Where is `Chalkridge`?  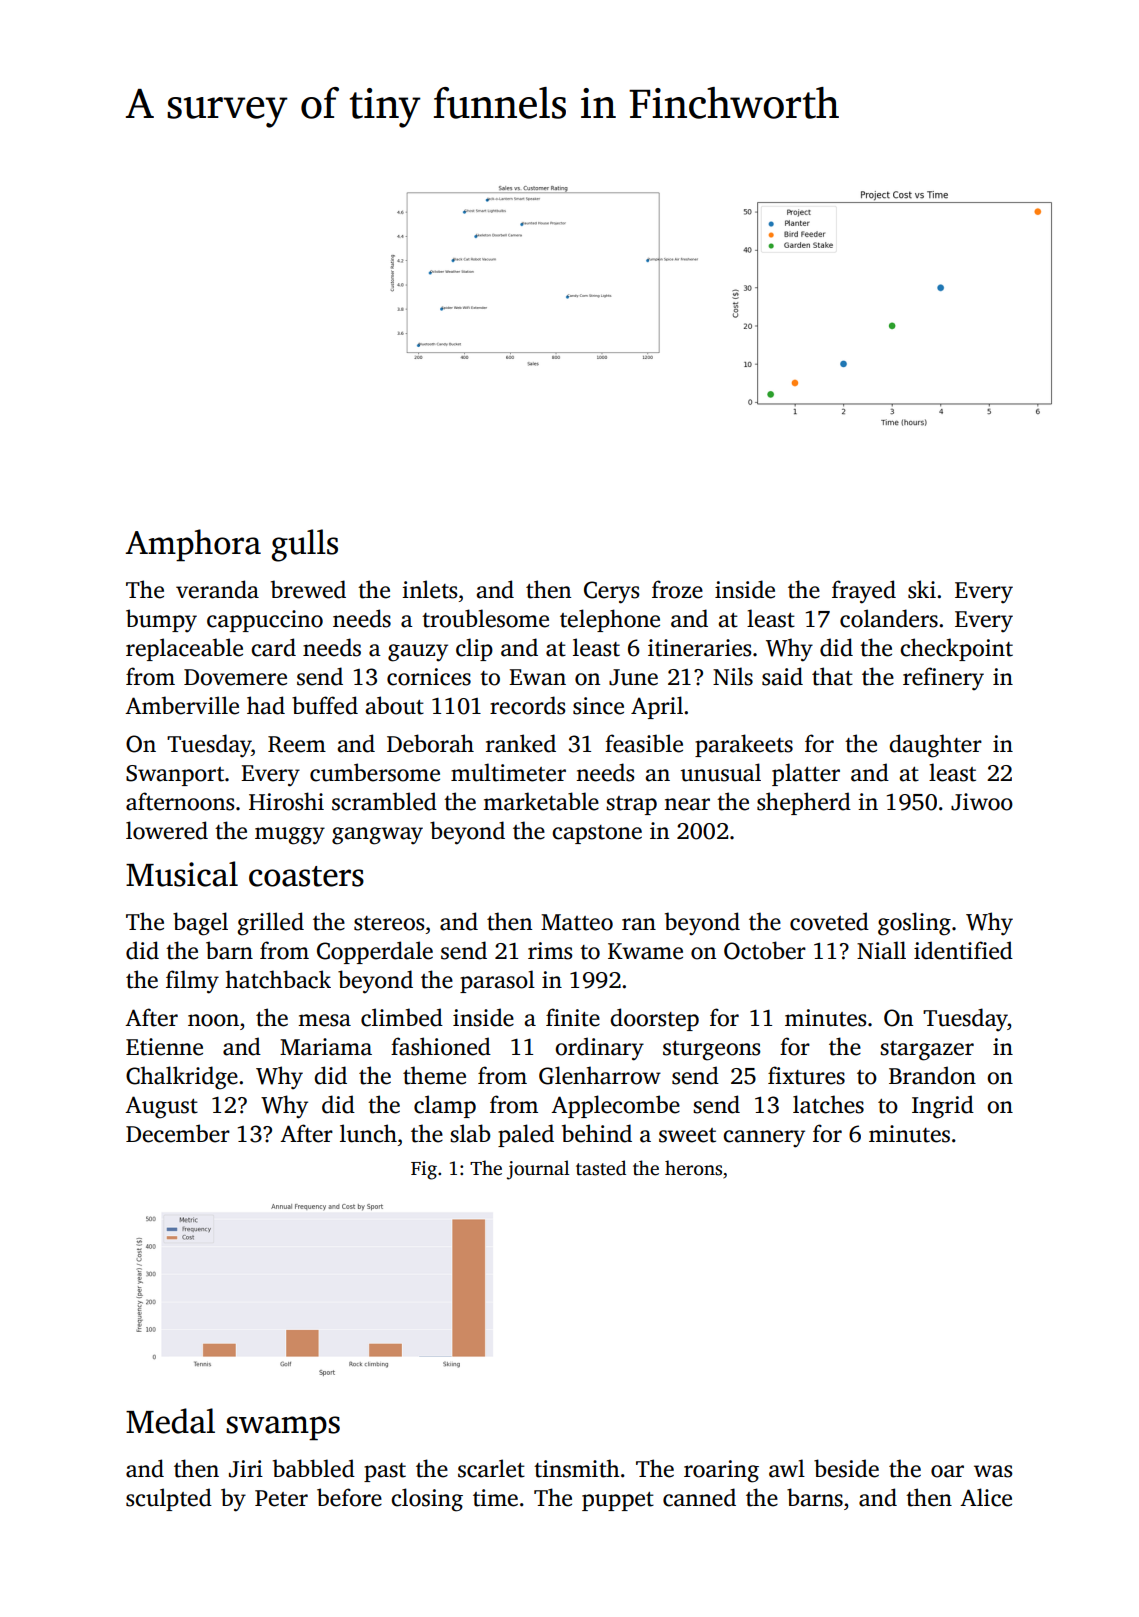
Chalkridge is located at coordinates (182, 1078).
